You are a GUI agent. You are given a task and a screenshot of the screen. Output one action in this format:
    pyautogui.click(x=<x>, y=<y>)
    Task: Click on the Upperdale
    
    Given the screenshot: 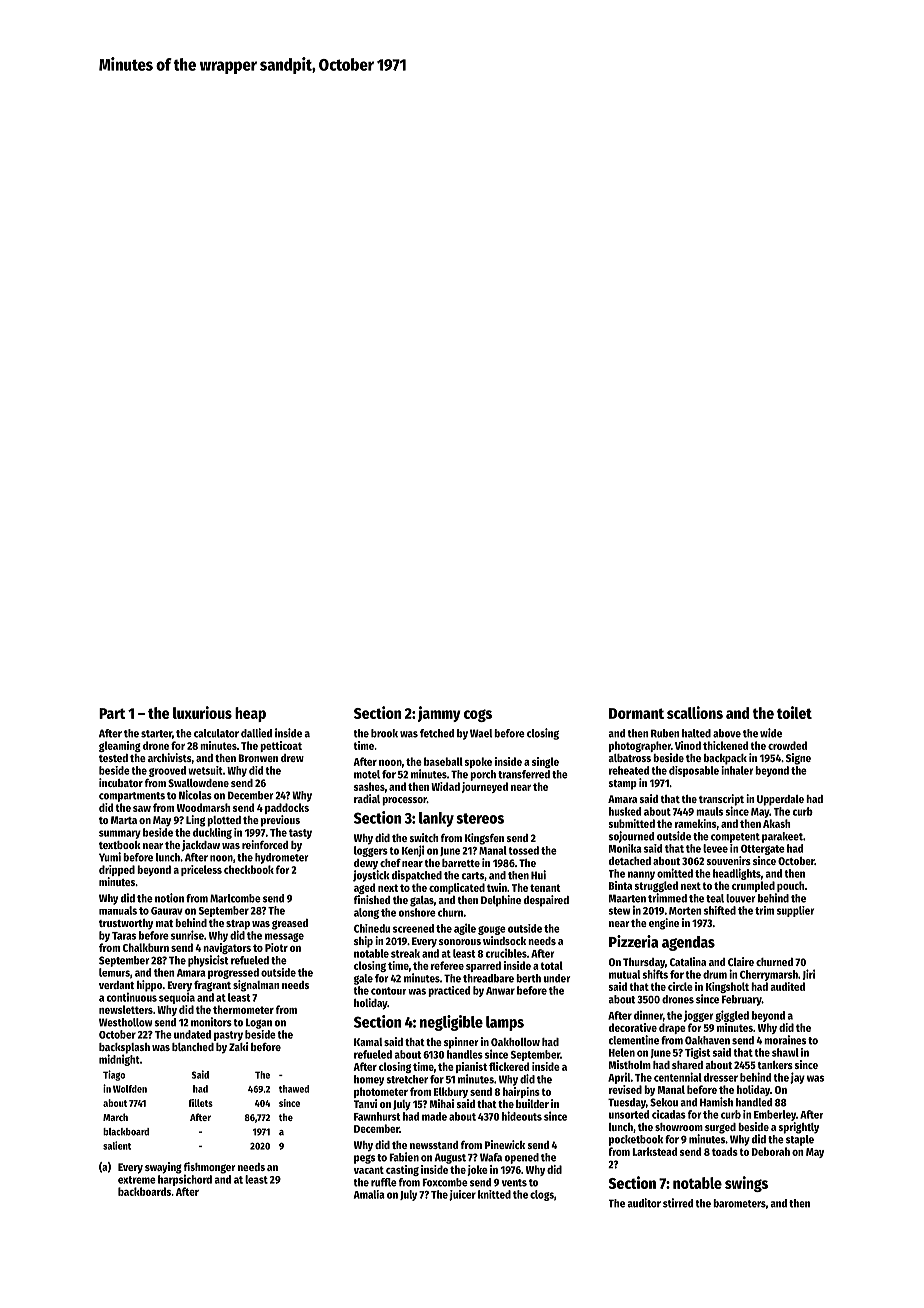 What is the action you would take?
    pyautogui.click(x=780, y=800)
